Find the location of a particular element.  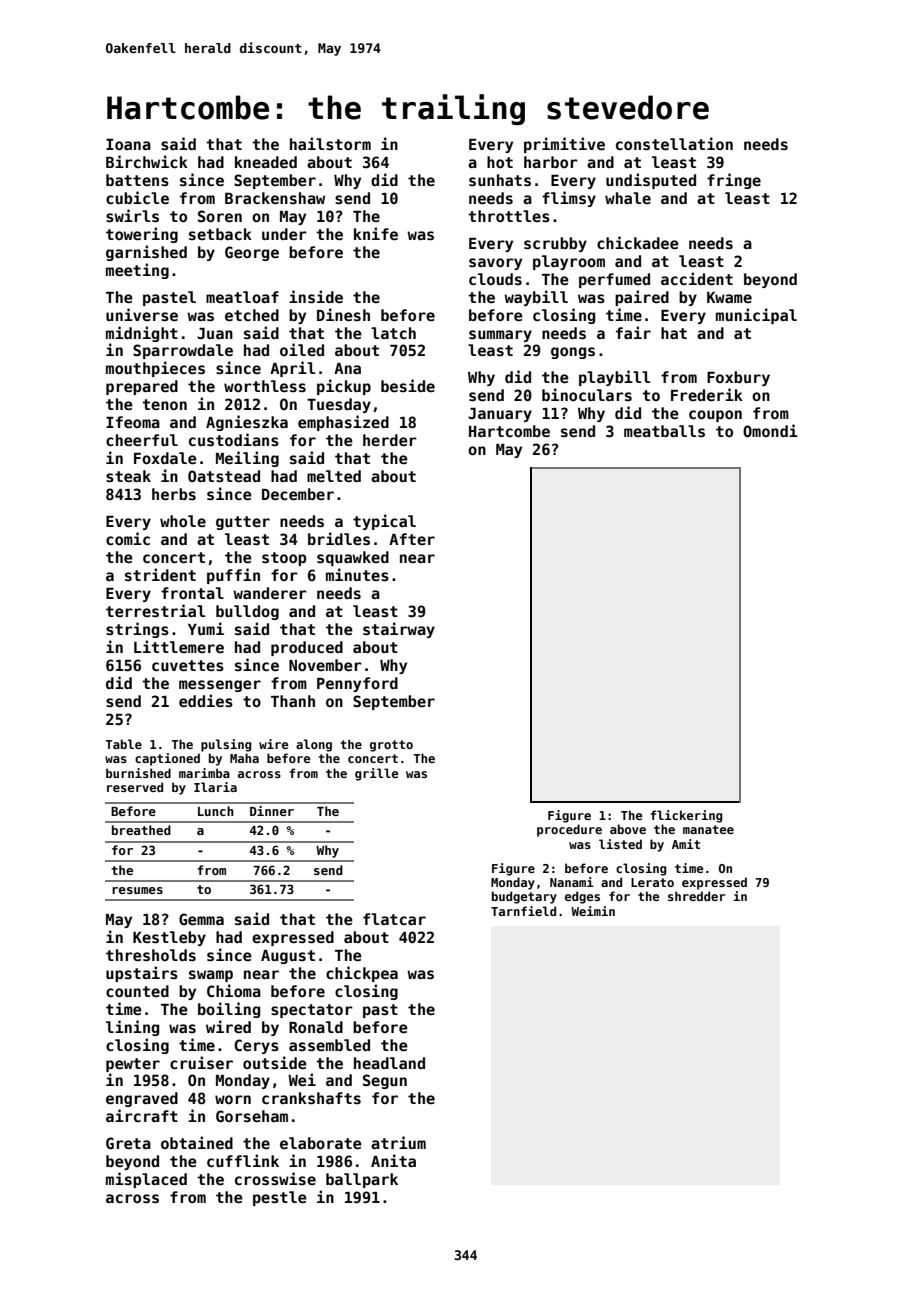

Anita is located at coordinates (393, 1160).
